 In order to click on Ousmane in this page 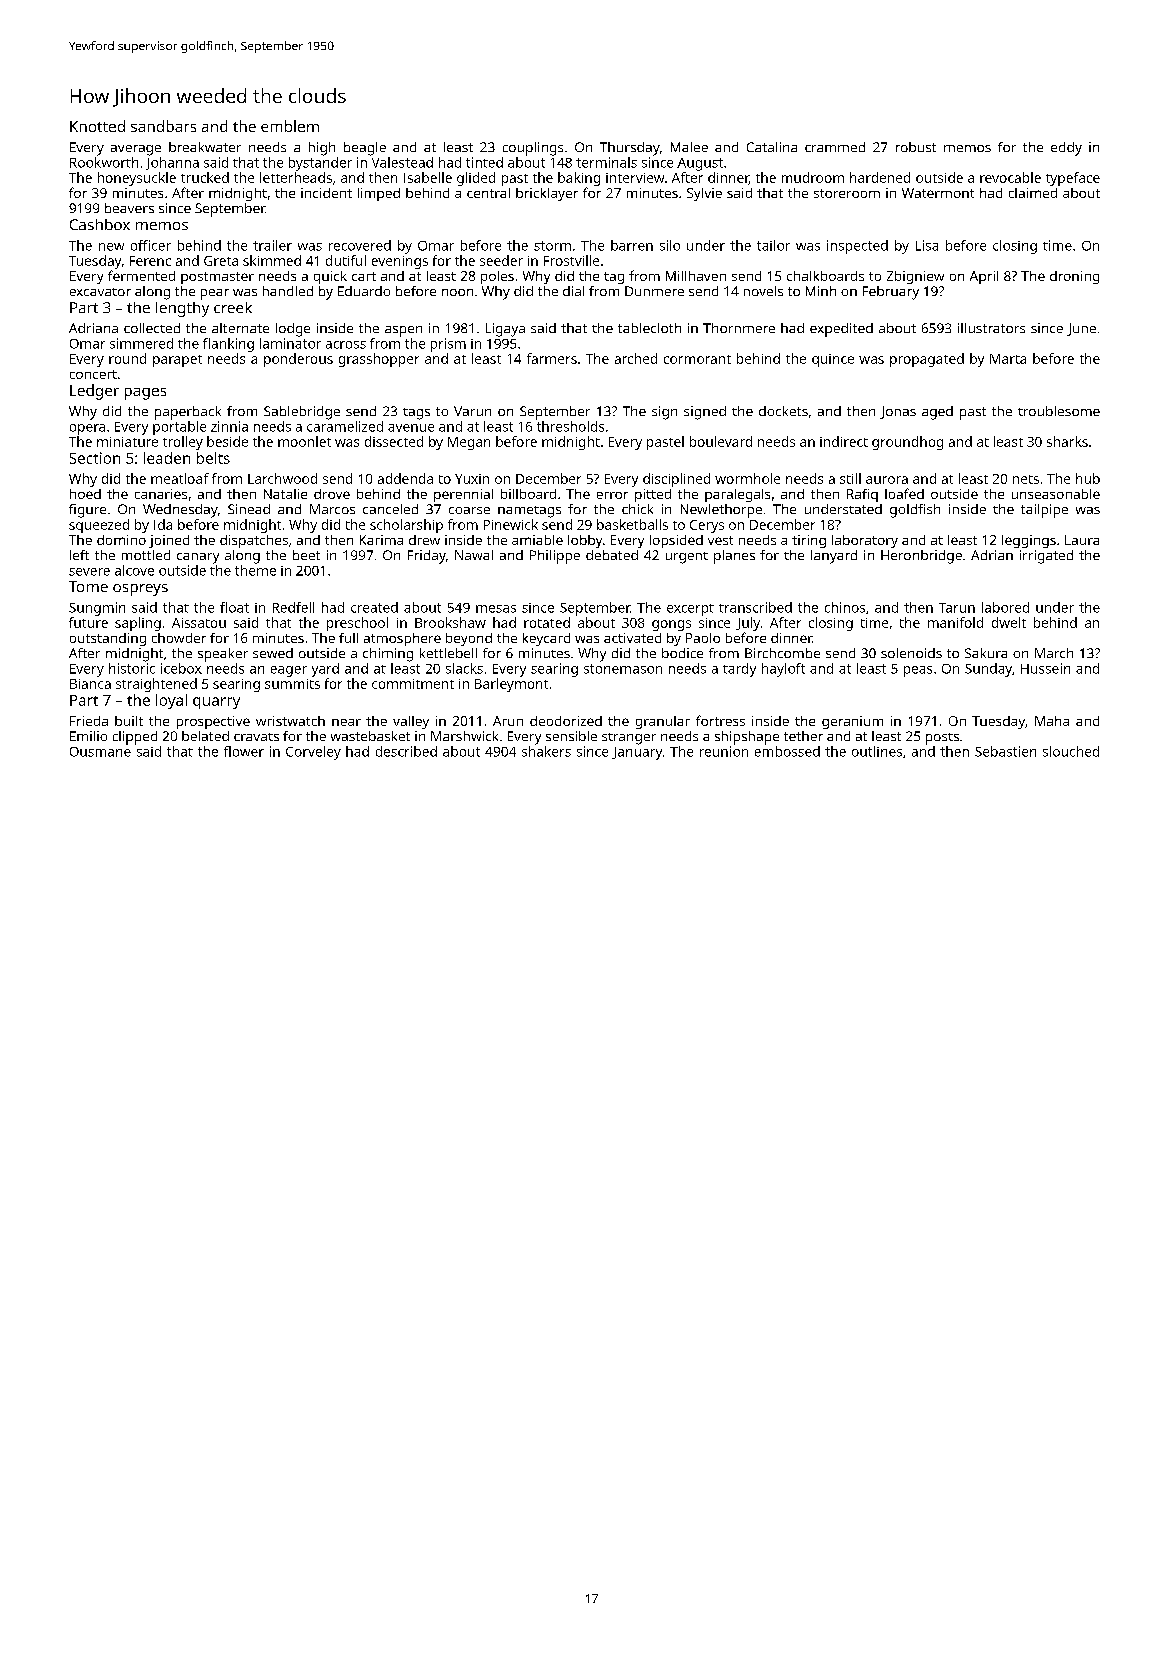, I will do `click(100, 752)`.
